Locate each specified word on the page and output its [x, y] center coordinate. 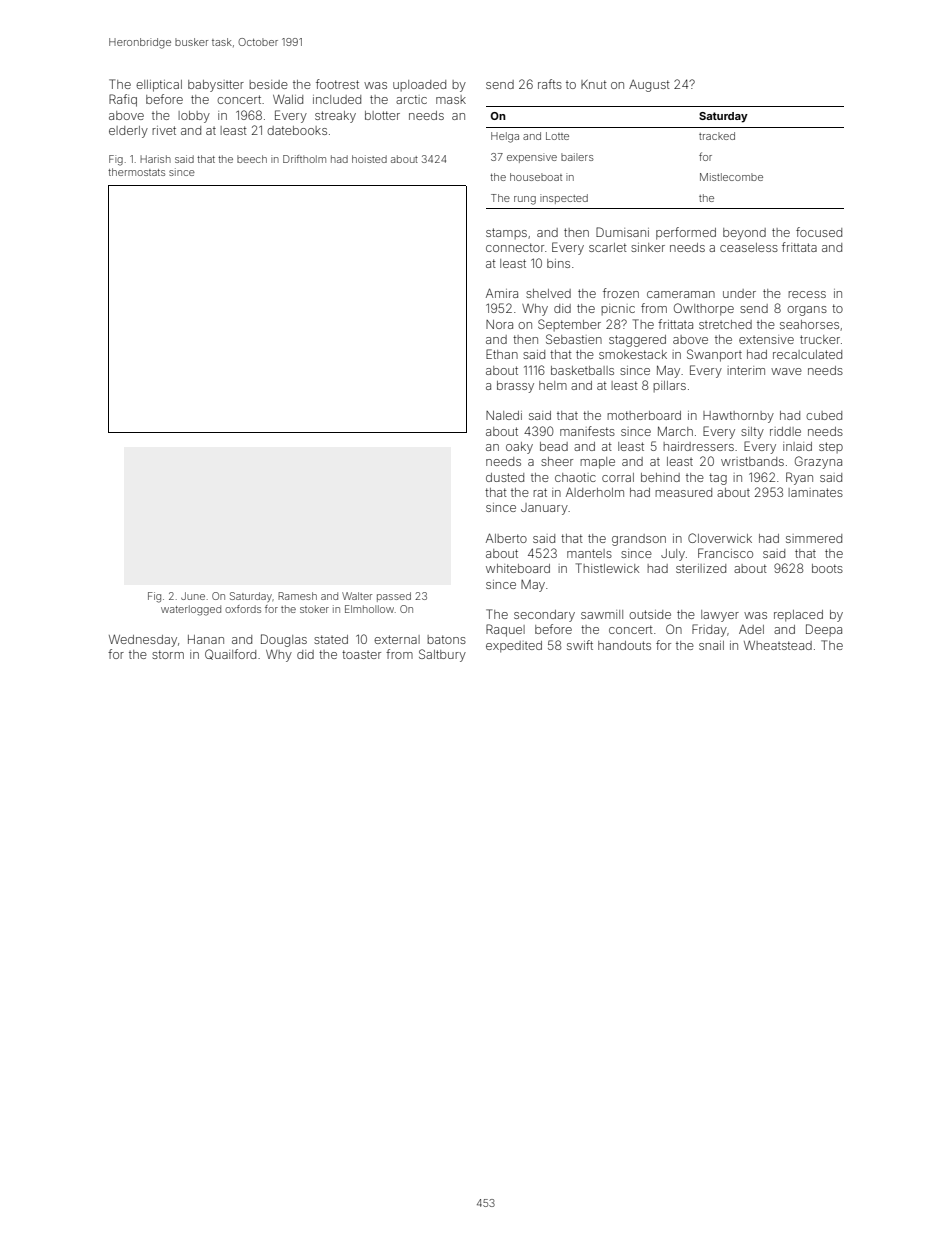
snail [711, 645]
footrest [337, 84]
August [649, 86]
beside [268, 84]
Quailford [230, 654]
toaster [361, 654]
